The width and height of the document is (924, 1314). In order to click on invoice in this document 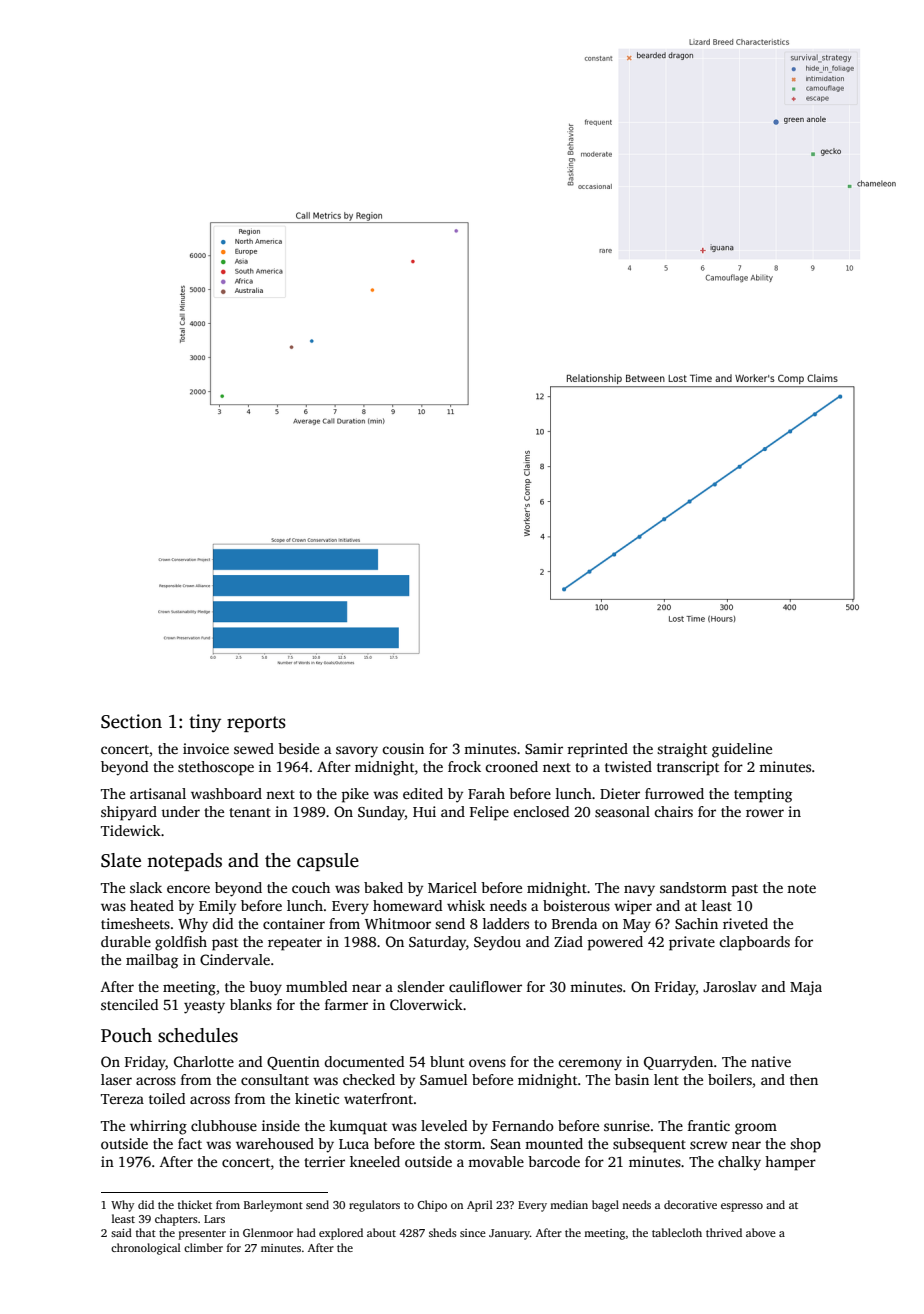, I will do `click(206, 748)`.
